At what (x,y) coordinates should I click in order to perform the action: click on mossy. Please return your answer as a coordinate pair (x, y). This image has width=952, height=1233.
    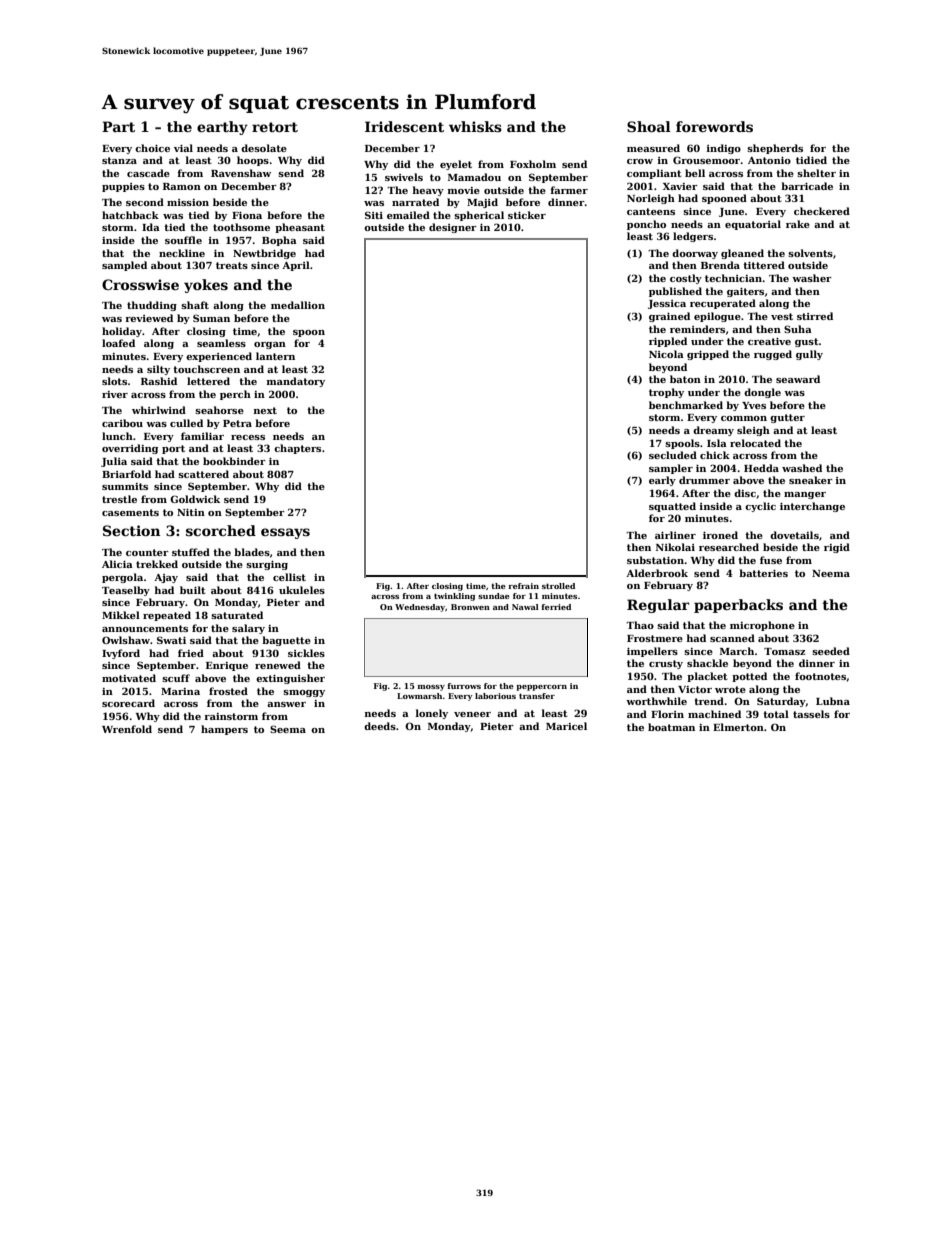
    Looking at the image, I should click on (431, 688).
